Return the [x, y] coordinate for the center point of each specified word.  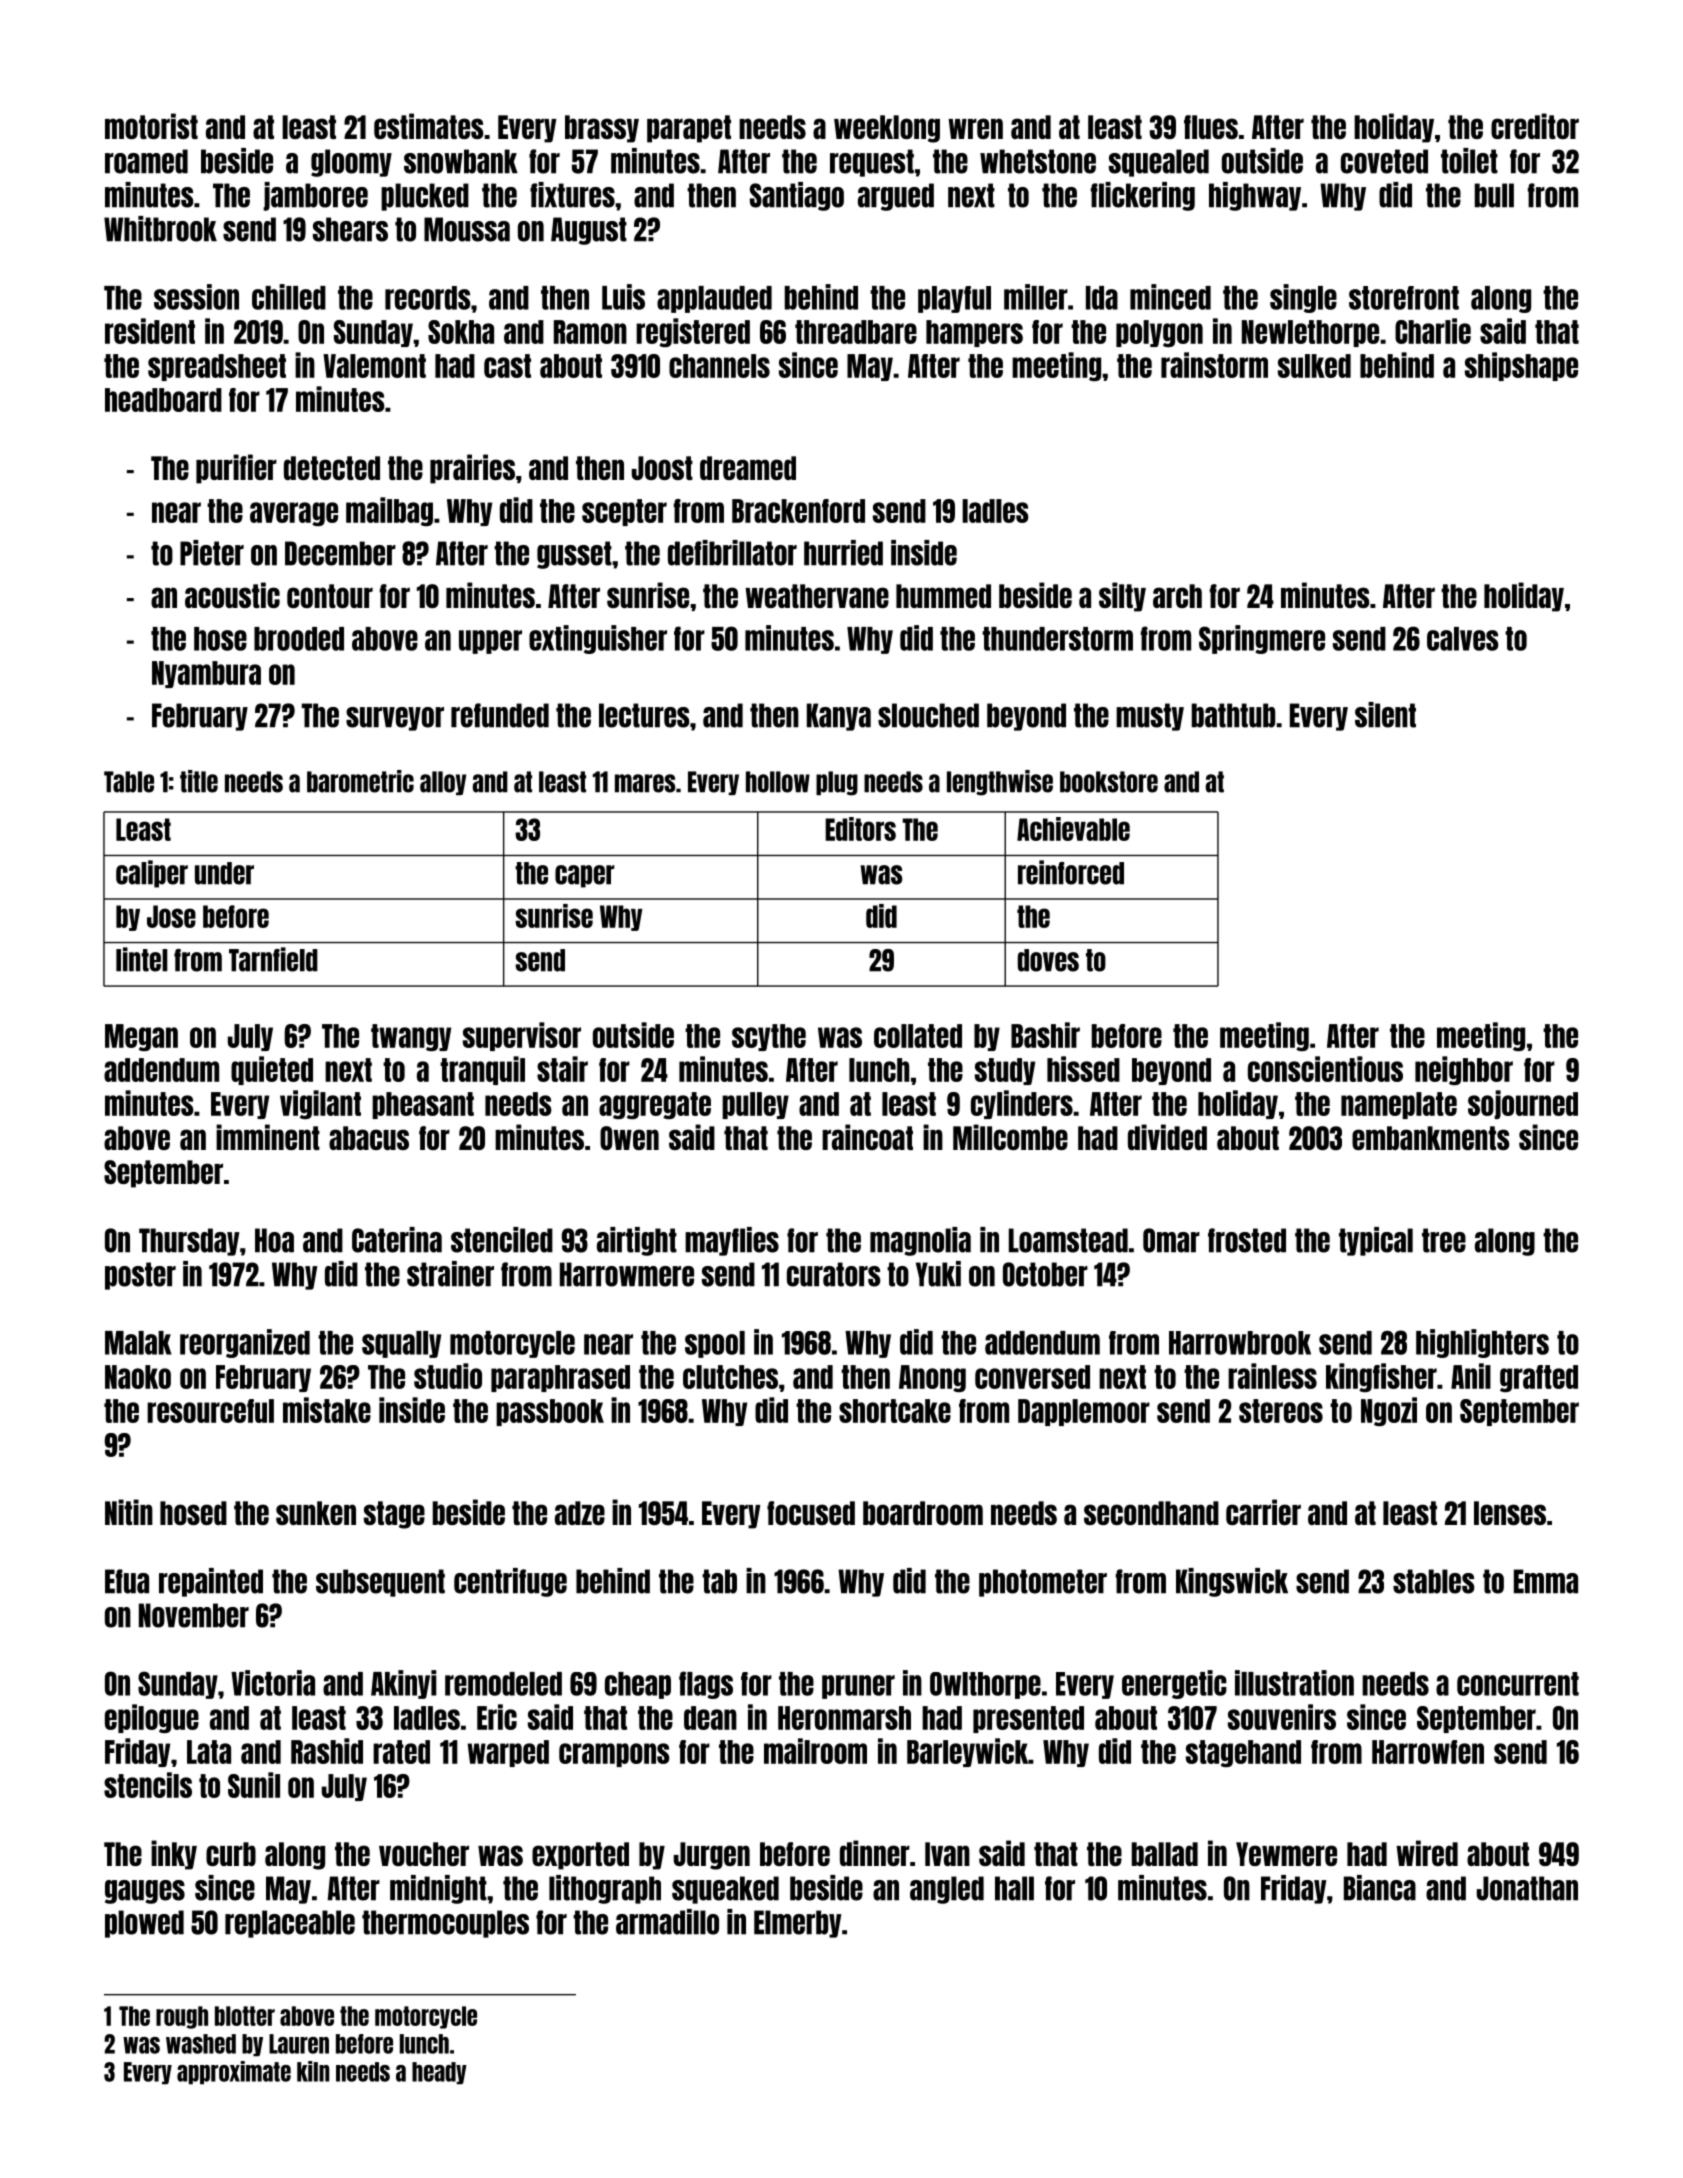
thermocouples [445, 1924]
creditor [1535, 126]
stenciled [502, 1240]
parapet [689, 129]
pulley [755, 1105]
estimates [429, 126]
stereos [1281, 1411]
